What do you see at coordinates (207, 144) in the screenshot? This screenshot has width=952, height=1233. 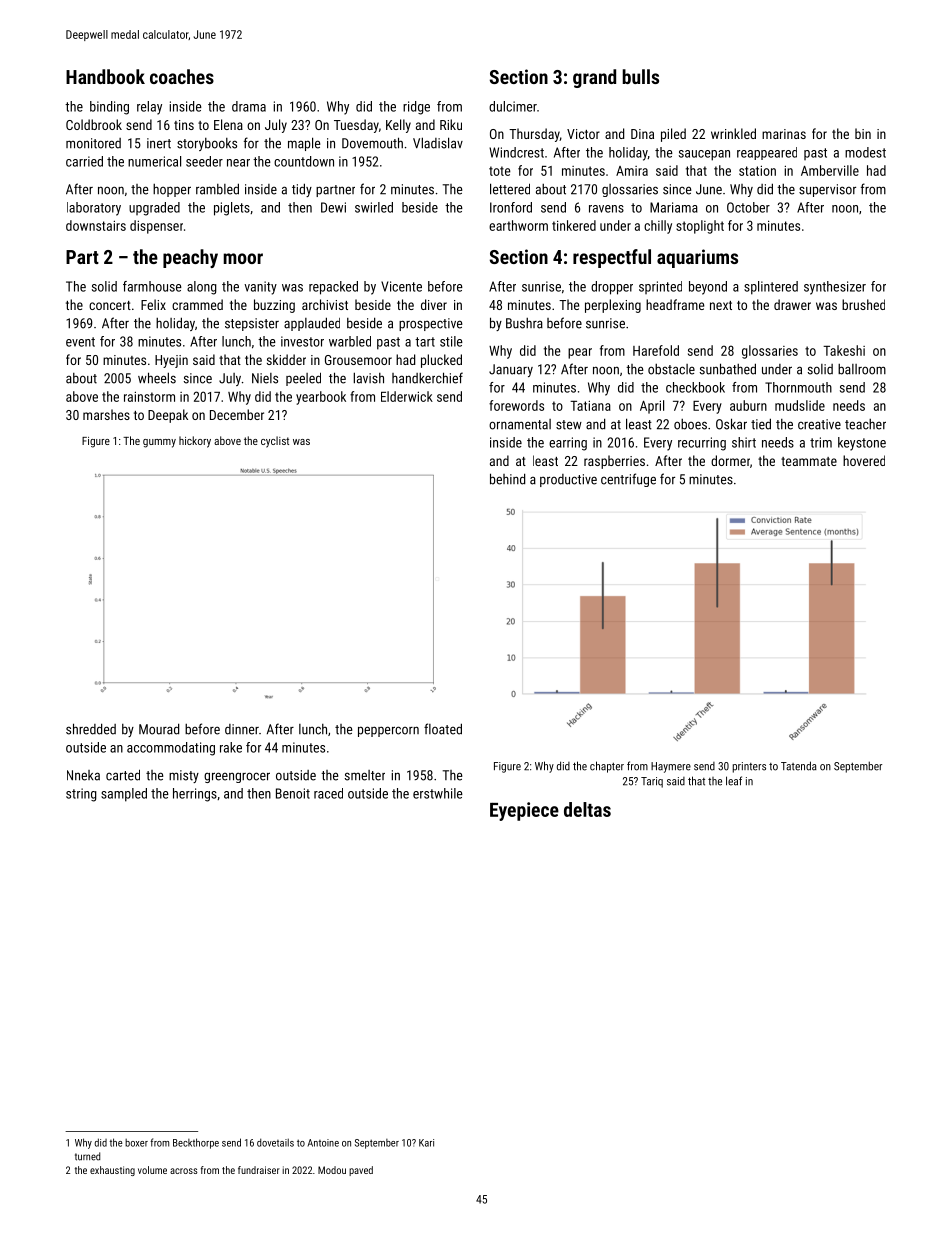 I see `storybooks` at bounding box center [207, 144].
